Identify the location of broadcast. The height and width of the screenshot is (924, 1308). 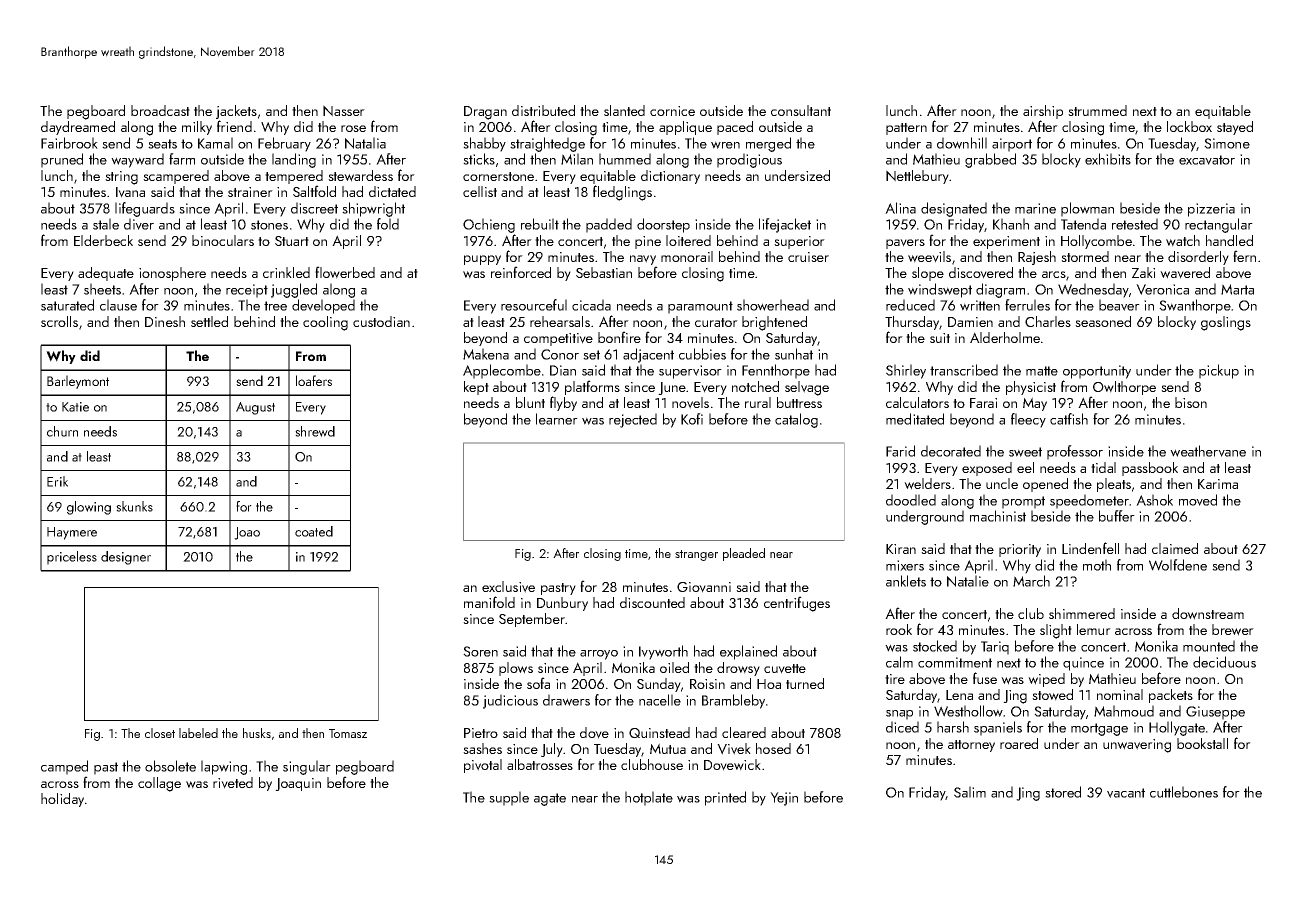
(160, 110).
